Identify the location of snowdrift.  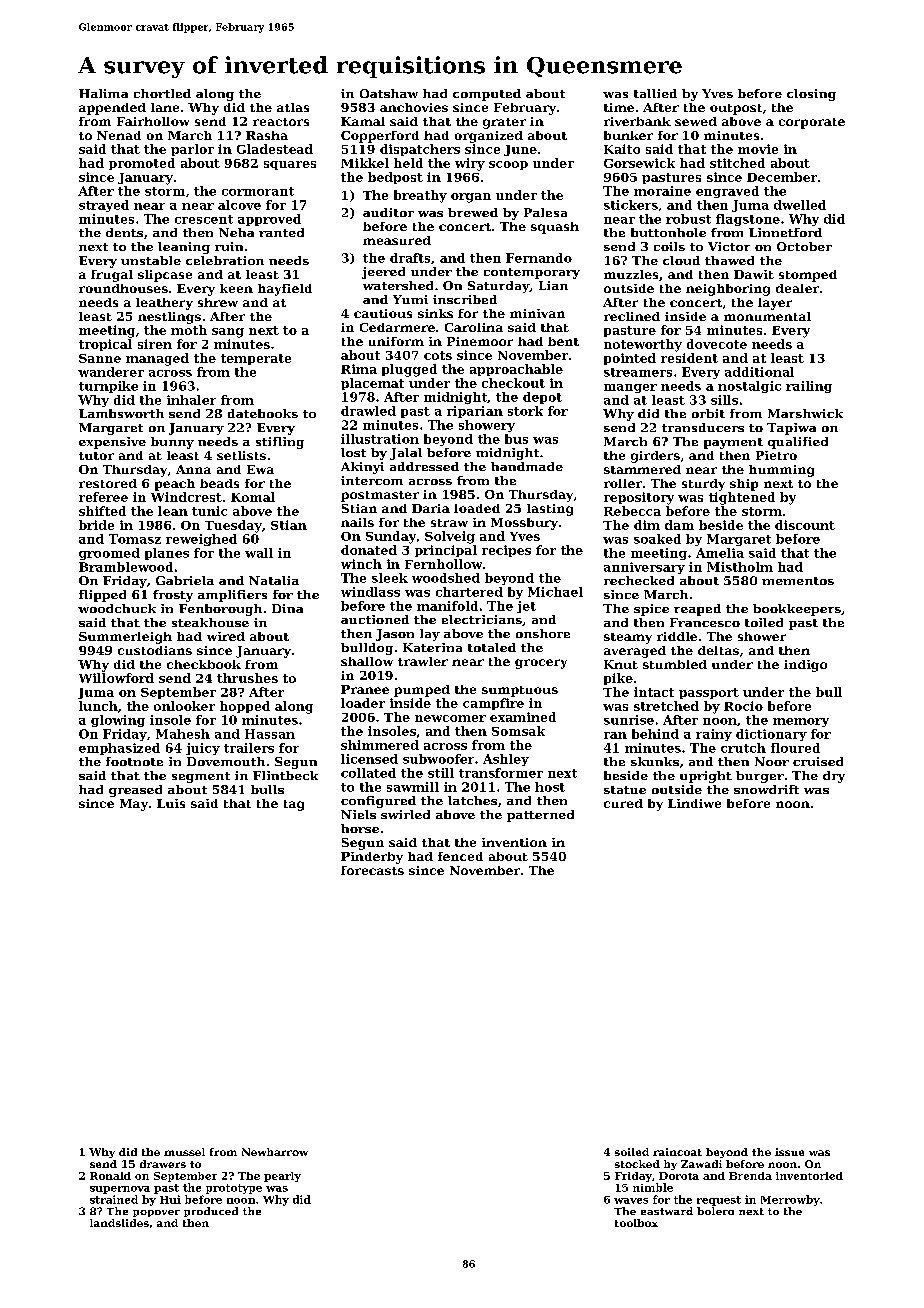
(766, 789).
